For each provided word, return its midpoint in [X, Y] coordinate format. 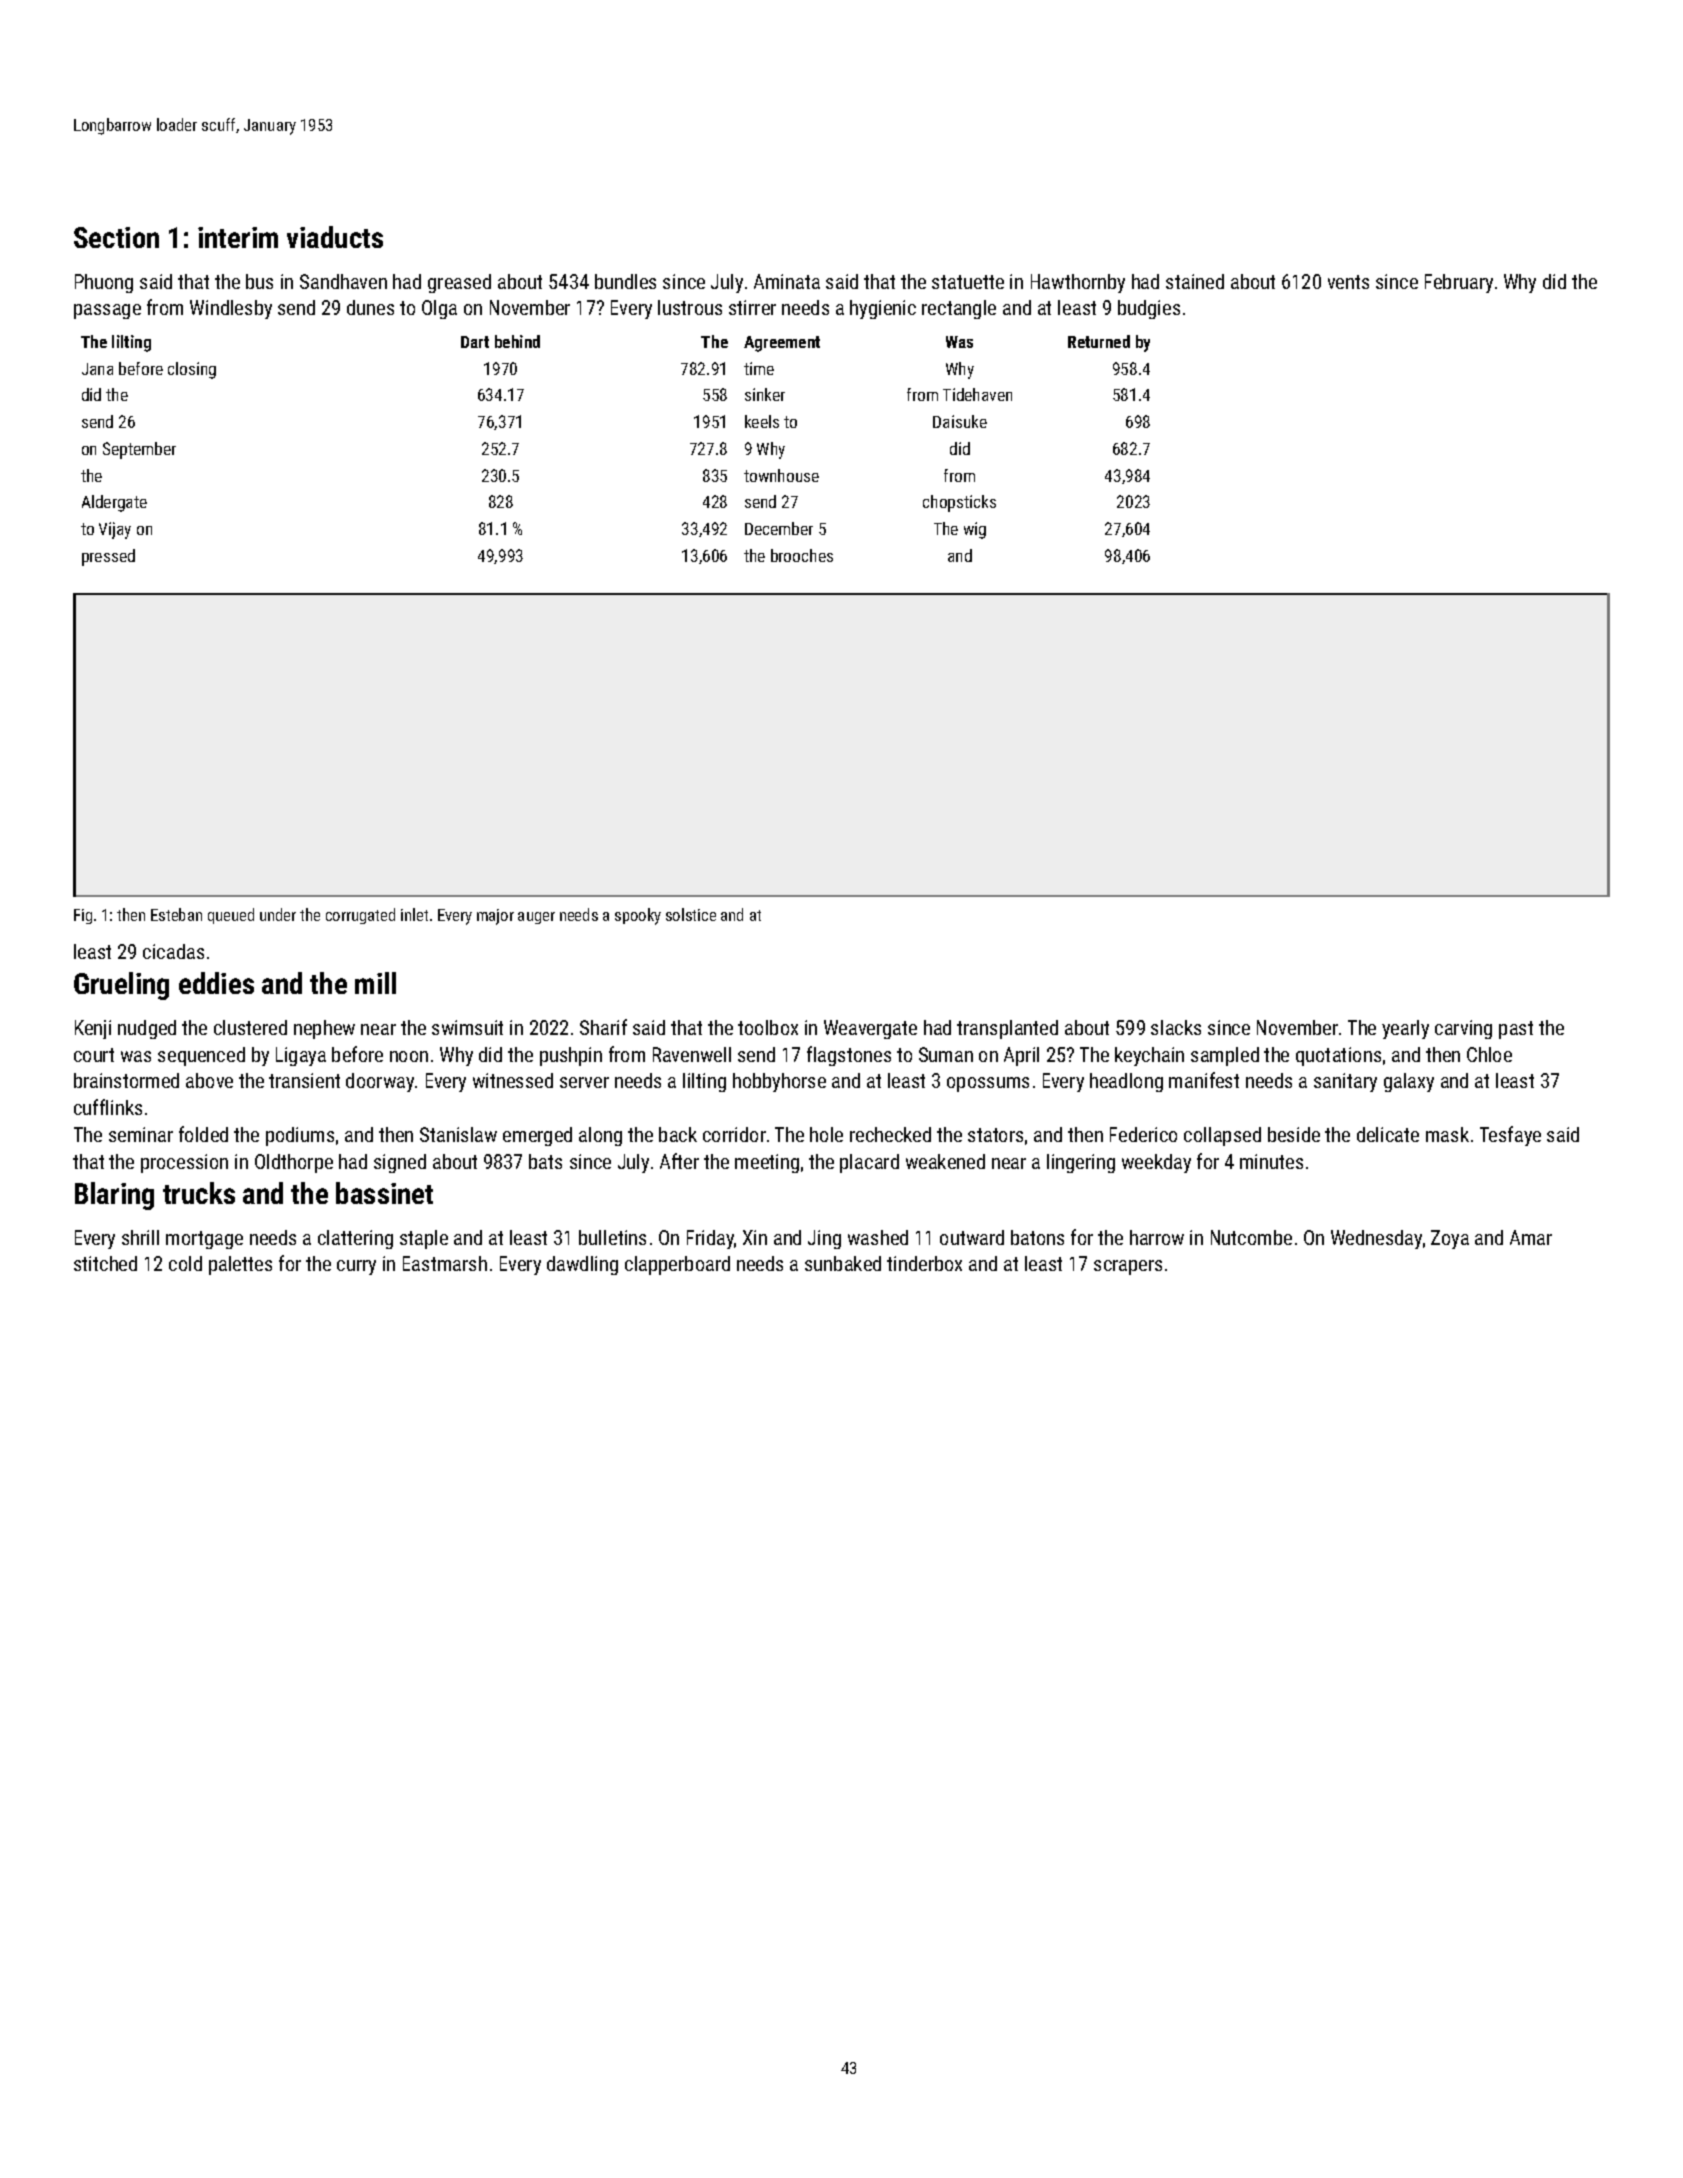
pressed [108, 557]
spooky [638, 916]
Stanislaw [458, 1134]
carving [1463, 1029]
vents [1348, 282]
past [1516, 1030]
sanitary [1345, 1082]
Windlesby [231, 309]
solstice [691, 914]
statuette [968, 282]
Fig [83, 916]
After [679, 1161]
